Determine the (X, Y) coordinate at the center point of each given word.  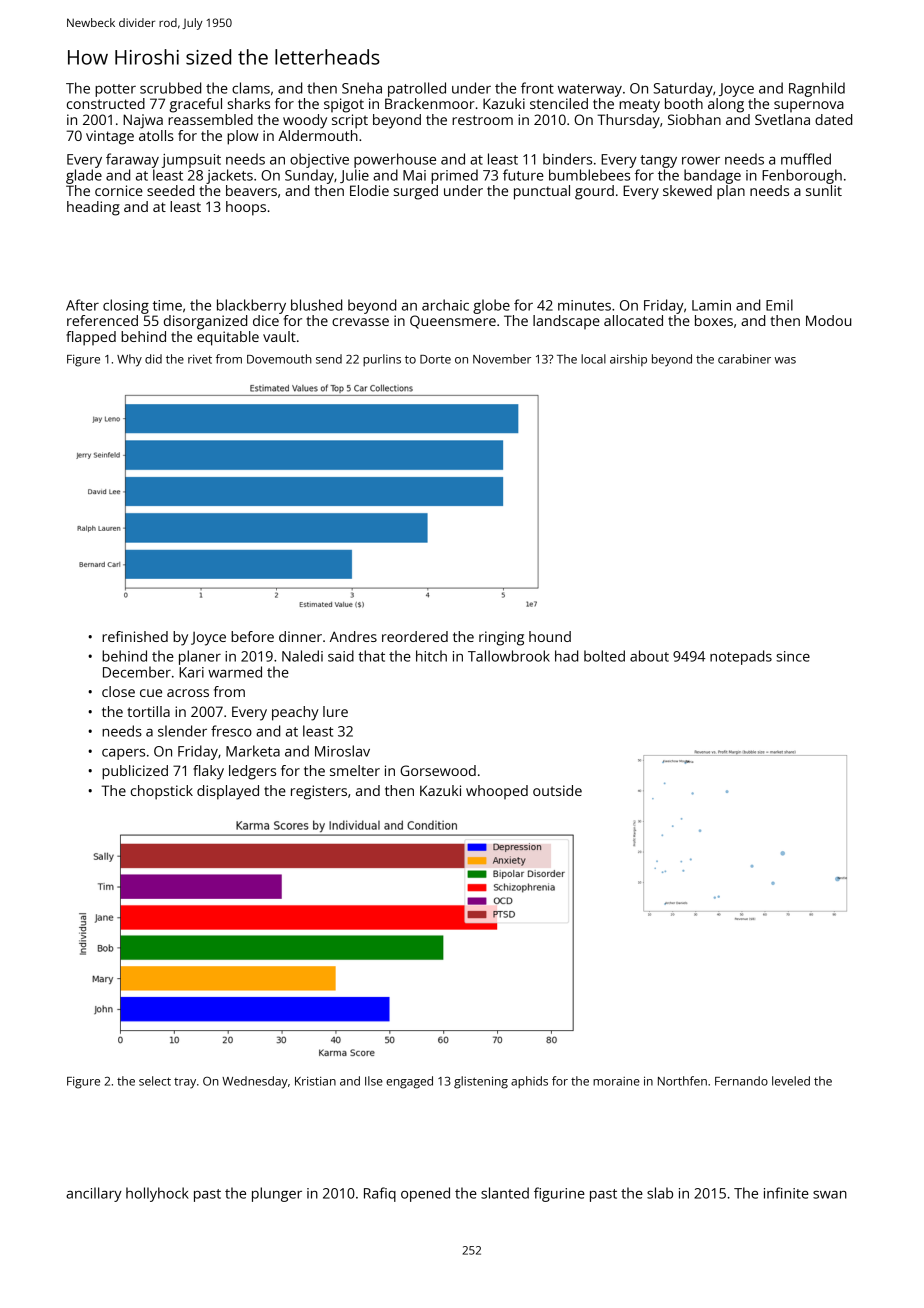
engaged (409, 1082)
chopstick (162, 792)
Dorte (435, 359)
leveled (791, 1081)
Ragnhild (817, 89)
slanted (505, 1193)
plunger (277, 1194)
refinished (135, 636)
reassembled (210, 119)
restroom (482, 120)
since (793, 656)
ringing (501, 638)
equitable (228, 338)
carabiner (744, 359)
